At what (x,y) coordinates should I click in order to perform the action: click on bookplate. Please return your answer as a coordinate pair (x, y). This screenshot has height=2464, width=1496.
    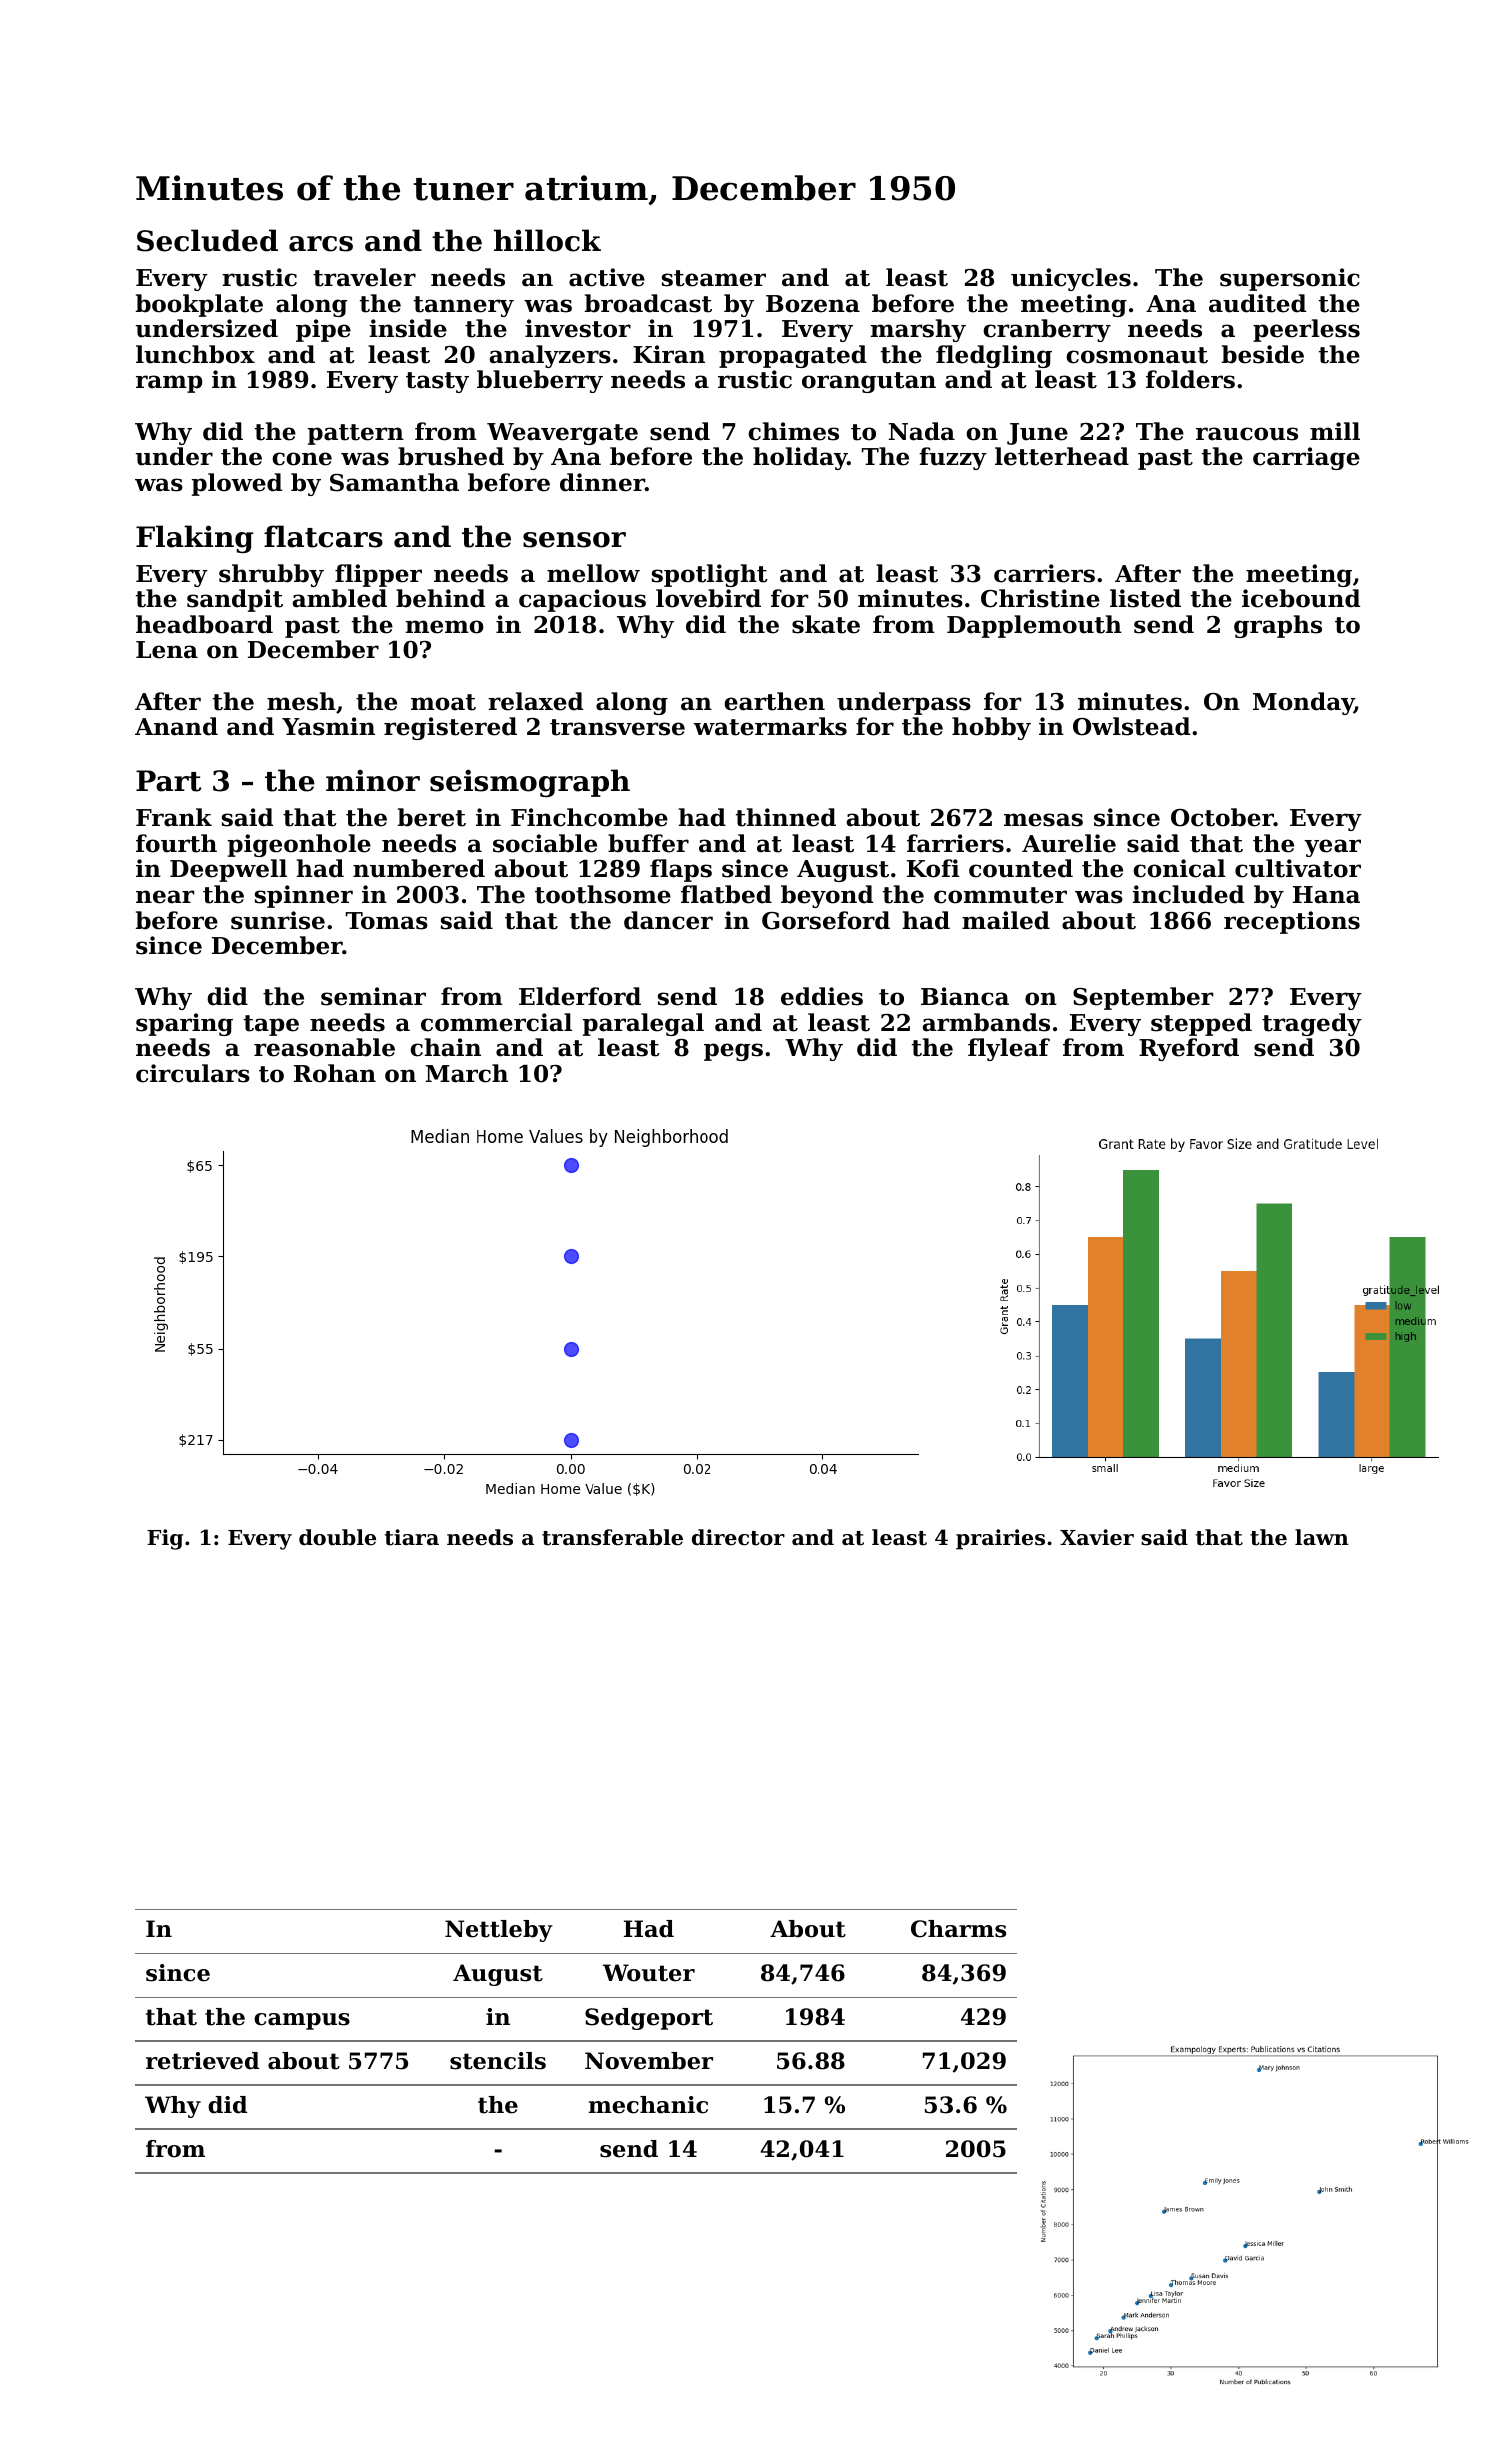
    Looking at the image, I should click on (199, 305).
